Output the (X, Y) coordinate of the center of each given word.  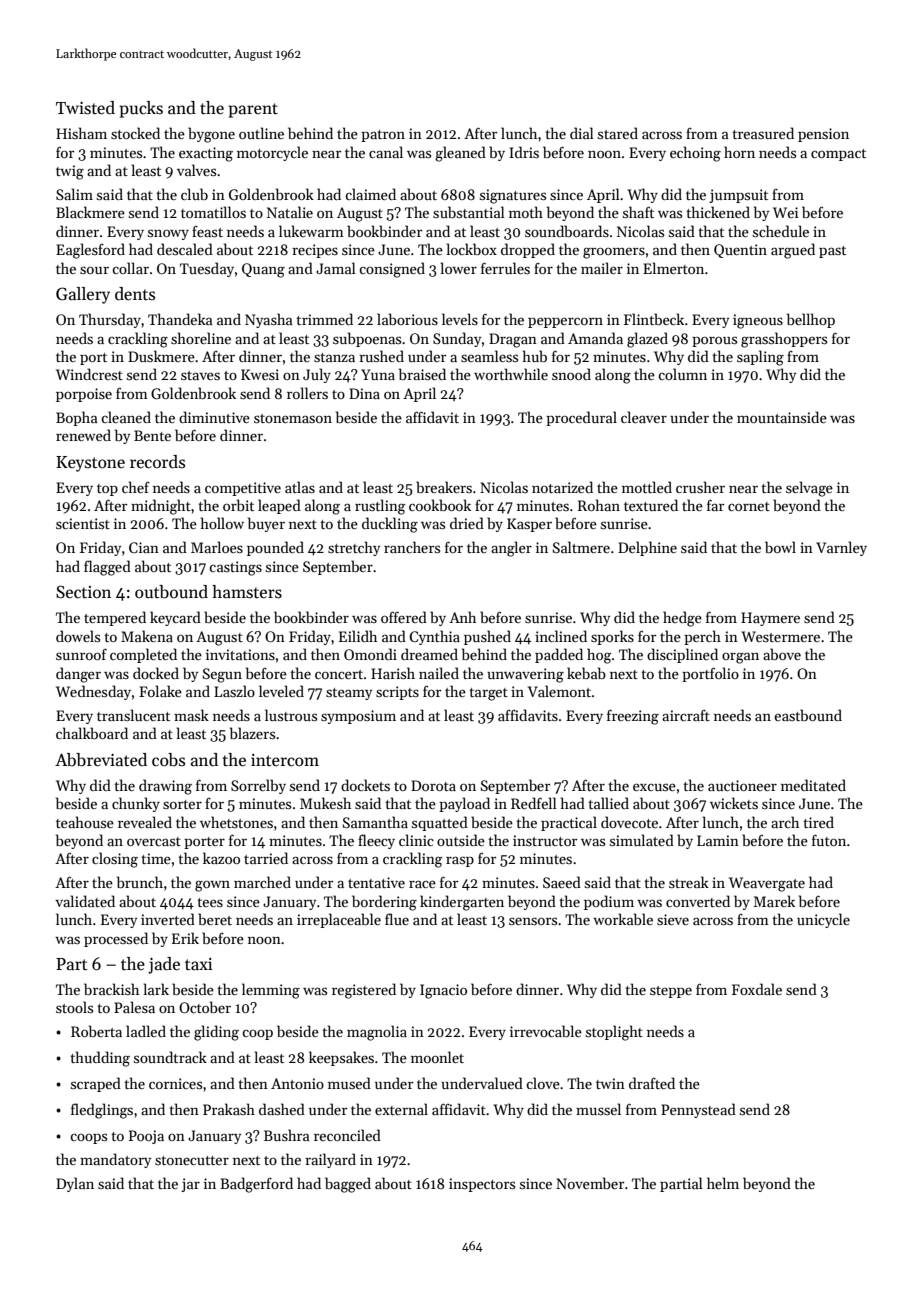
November (590, 1183)
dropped (528, 250)
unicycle (823, 920)
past (832, 252)
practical (569, 823)
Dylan (75, 1184)
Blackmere (90, 212)
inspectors (482, 1185)
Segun (222, 675)
